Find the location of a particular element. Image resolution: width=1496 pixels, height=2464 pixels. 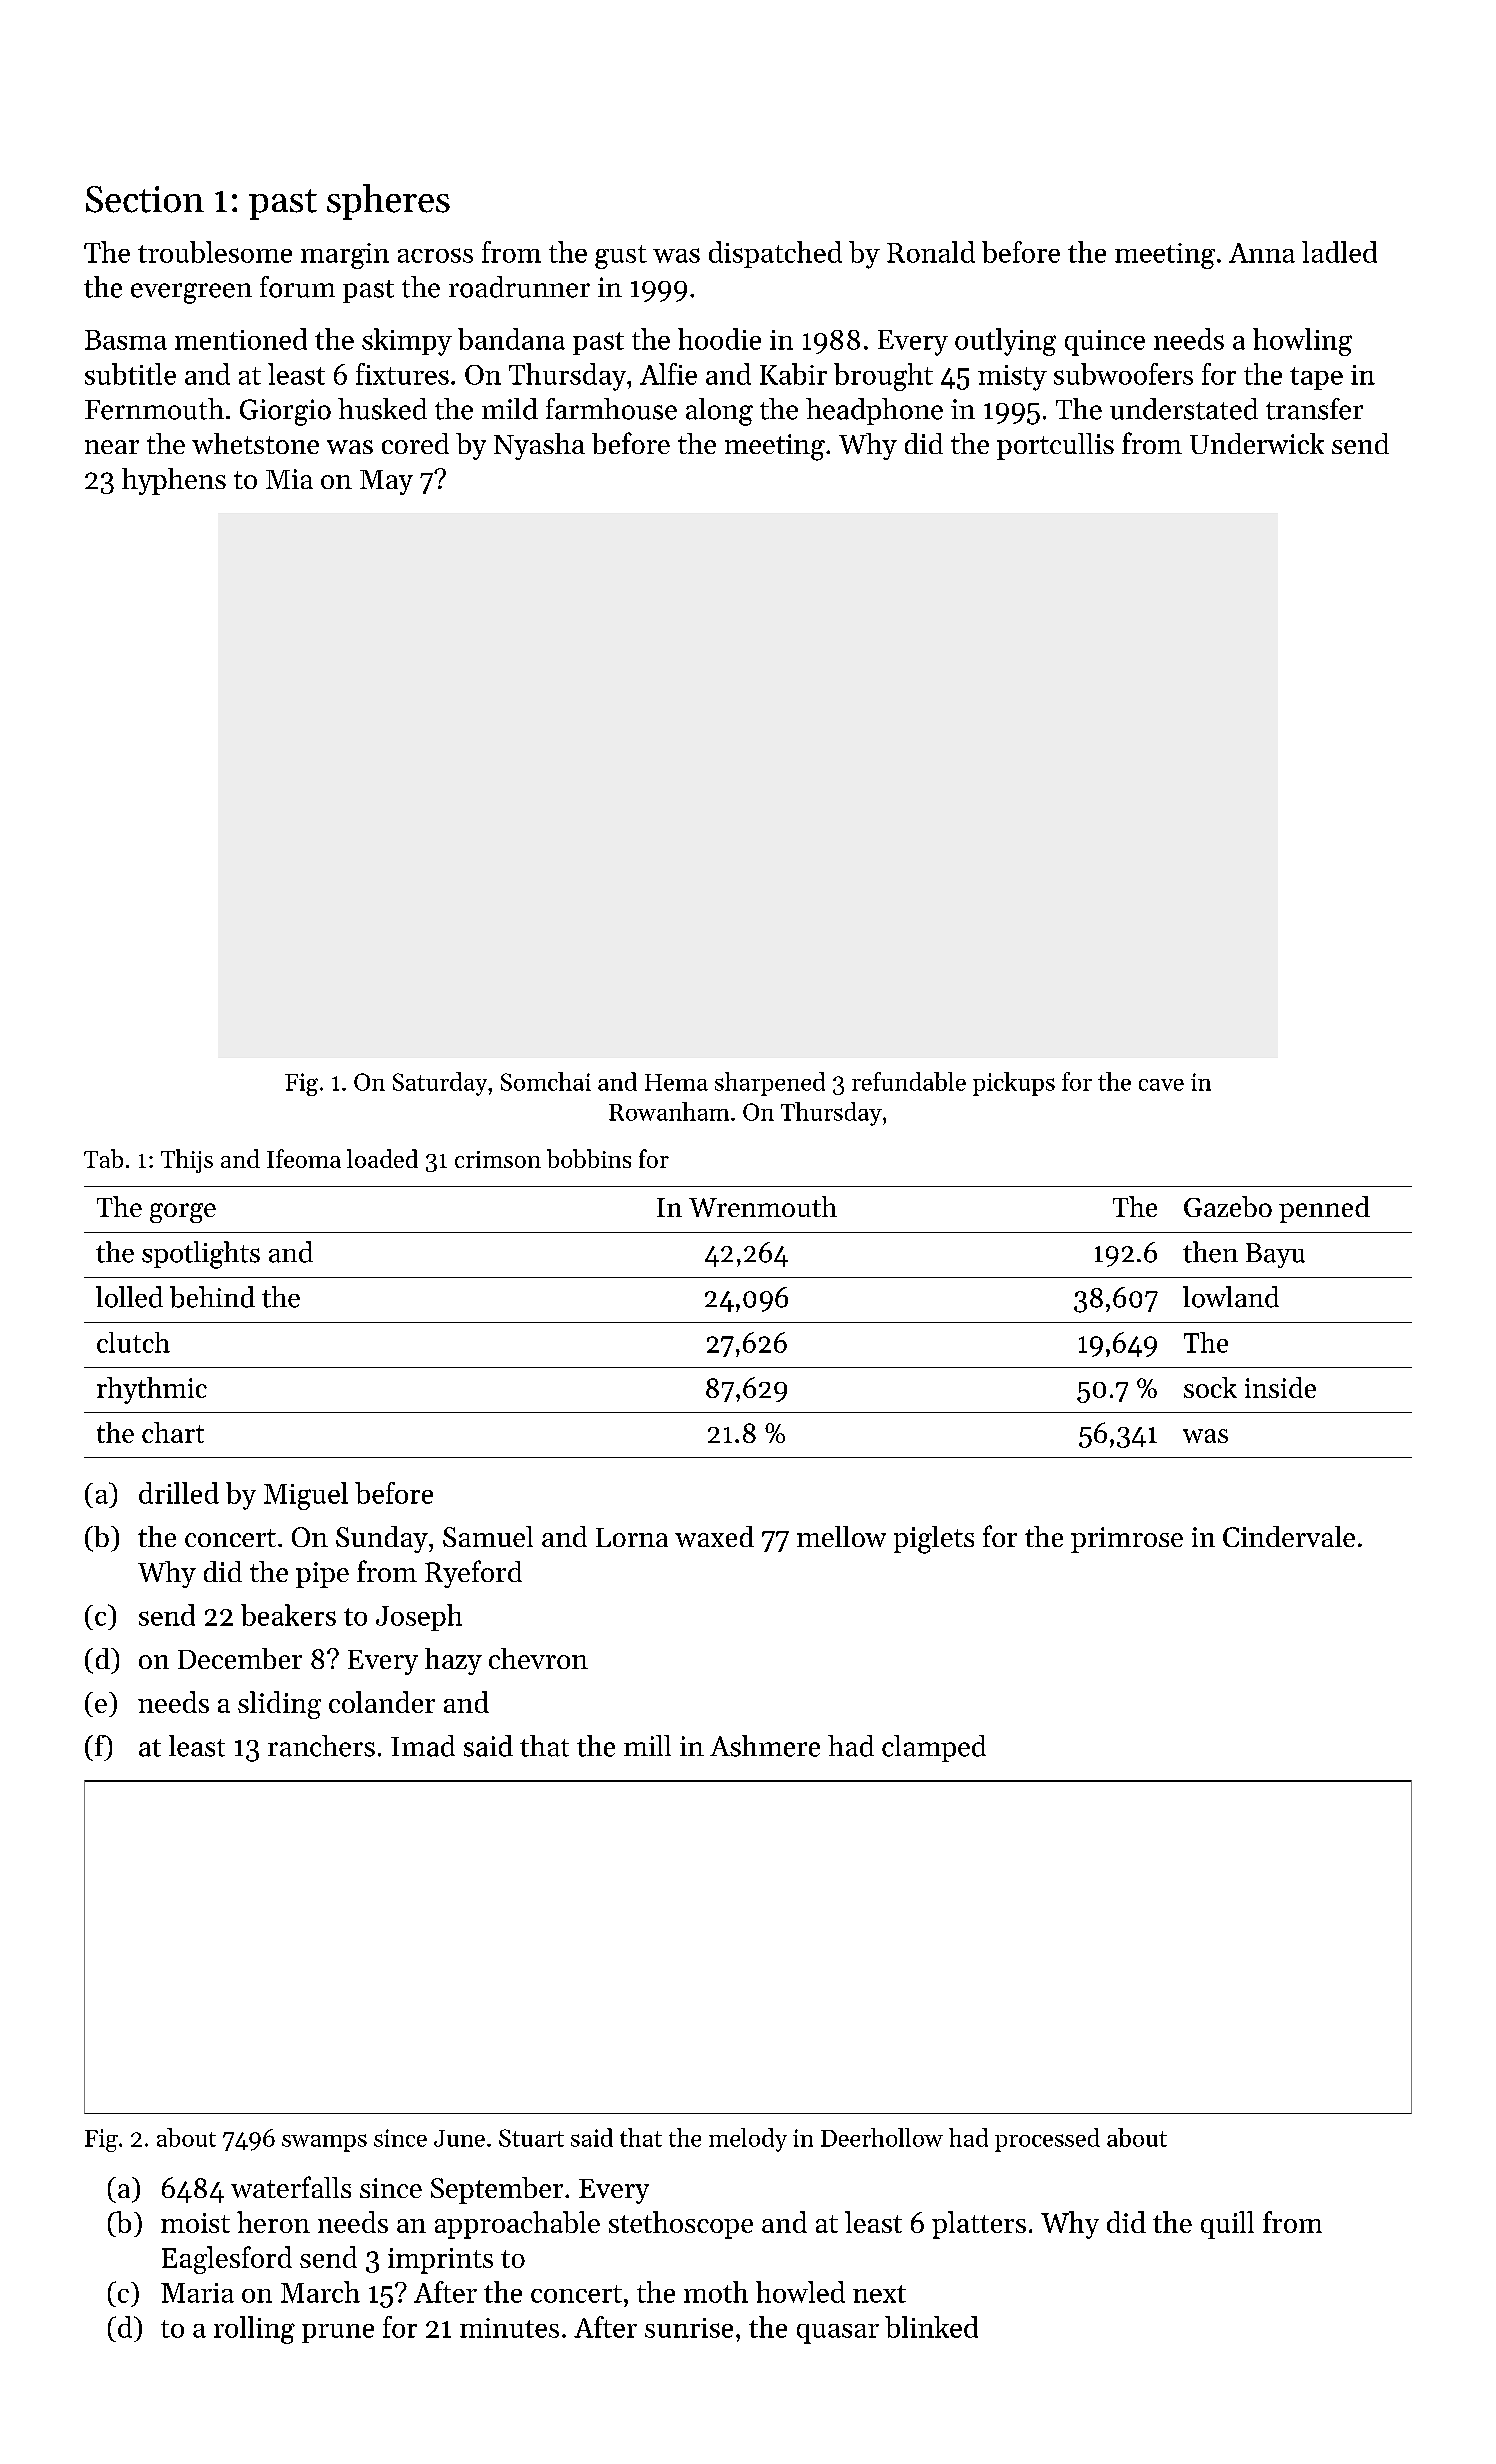

headphone is located at coordinates (874, 411).
